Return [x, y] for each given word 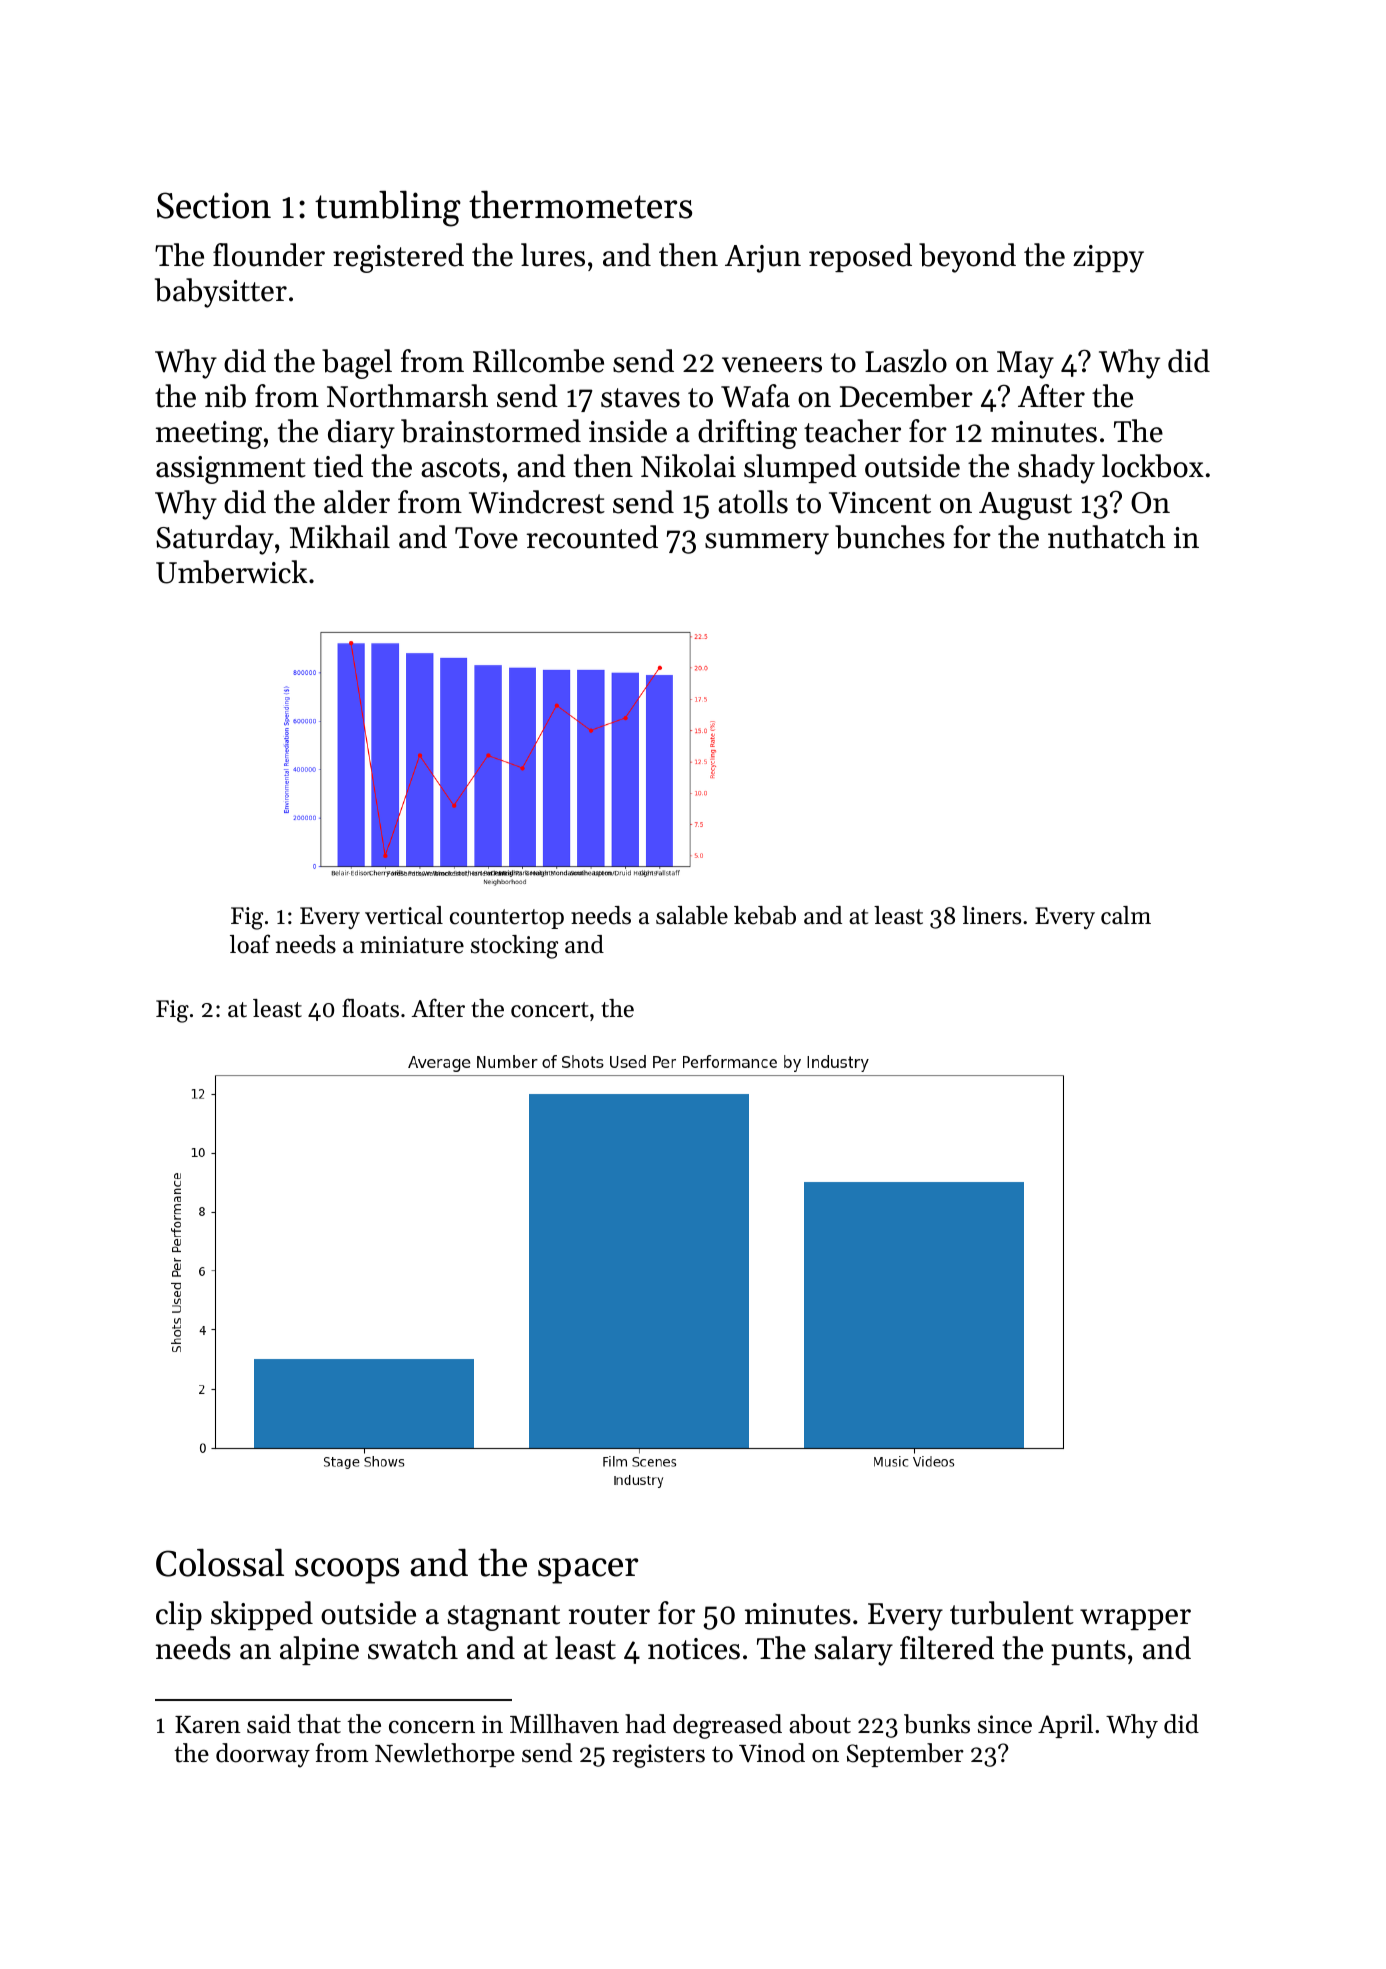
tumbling [388, 208]
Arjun [763, 259]
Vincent [880, 503]
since [1005, 1724]
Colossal [220, 1562]
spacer [588, 1571]
